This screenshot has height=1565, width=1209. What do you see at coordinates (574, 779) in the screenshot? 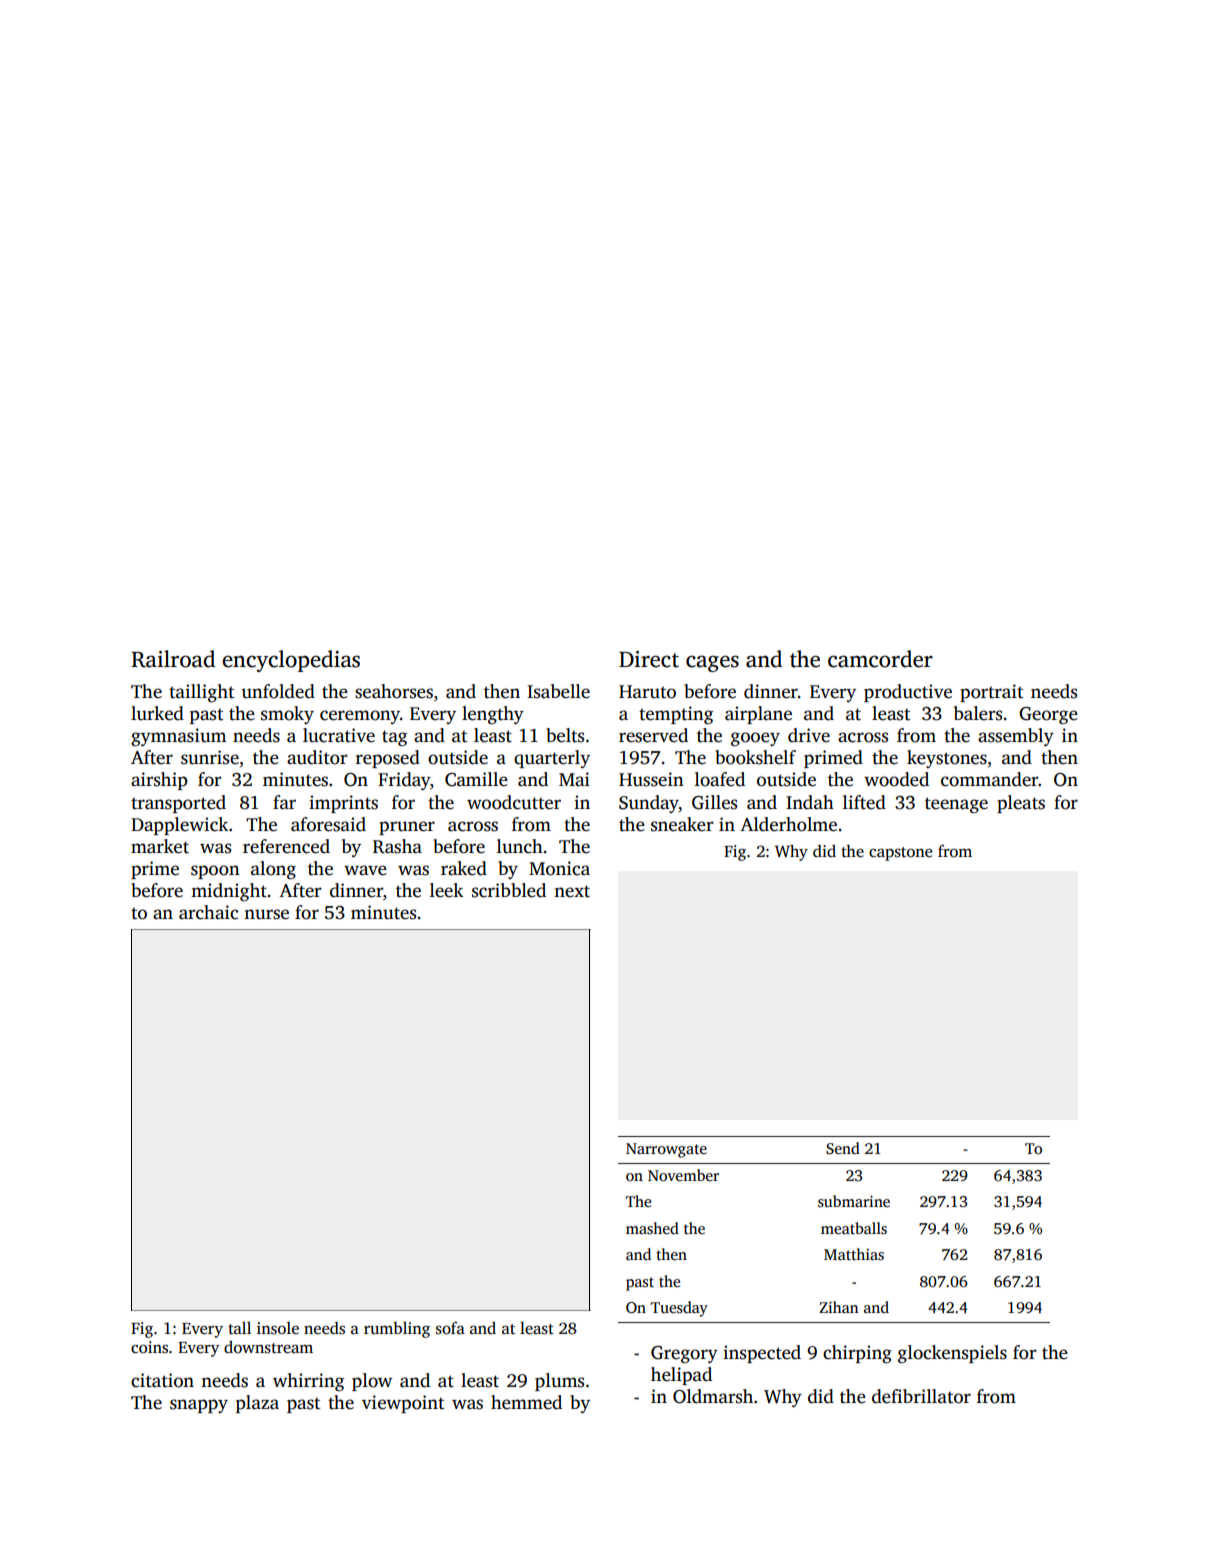
I see `Mai` at bounding box center [574, 779].
